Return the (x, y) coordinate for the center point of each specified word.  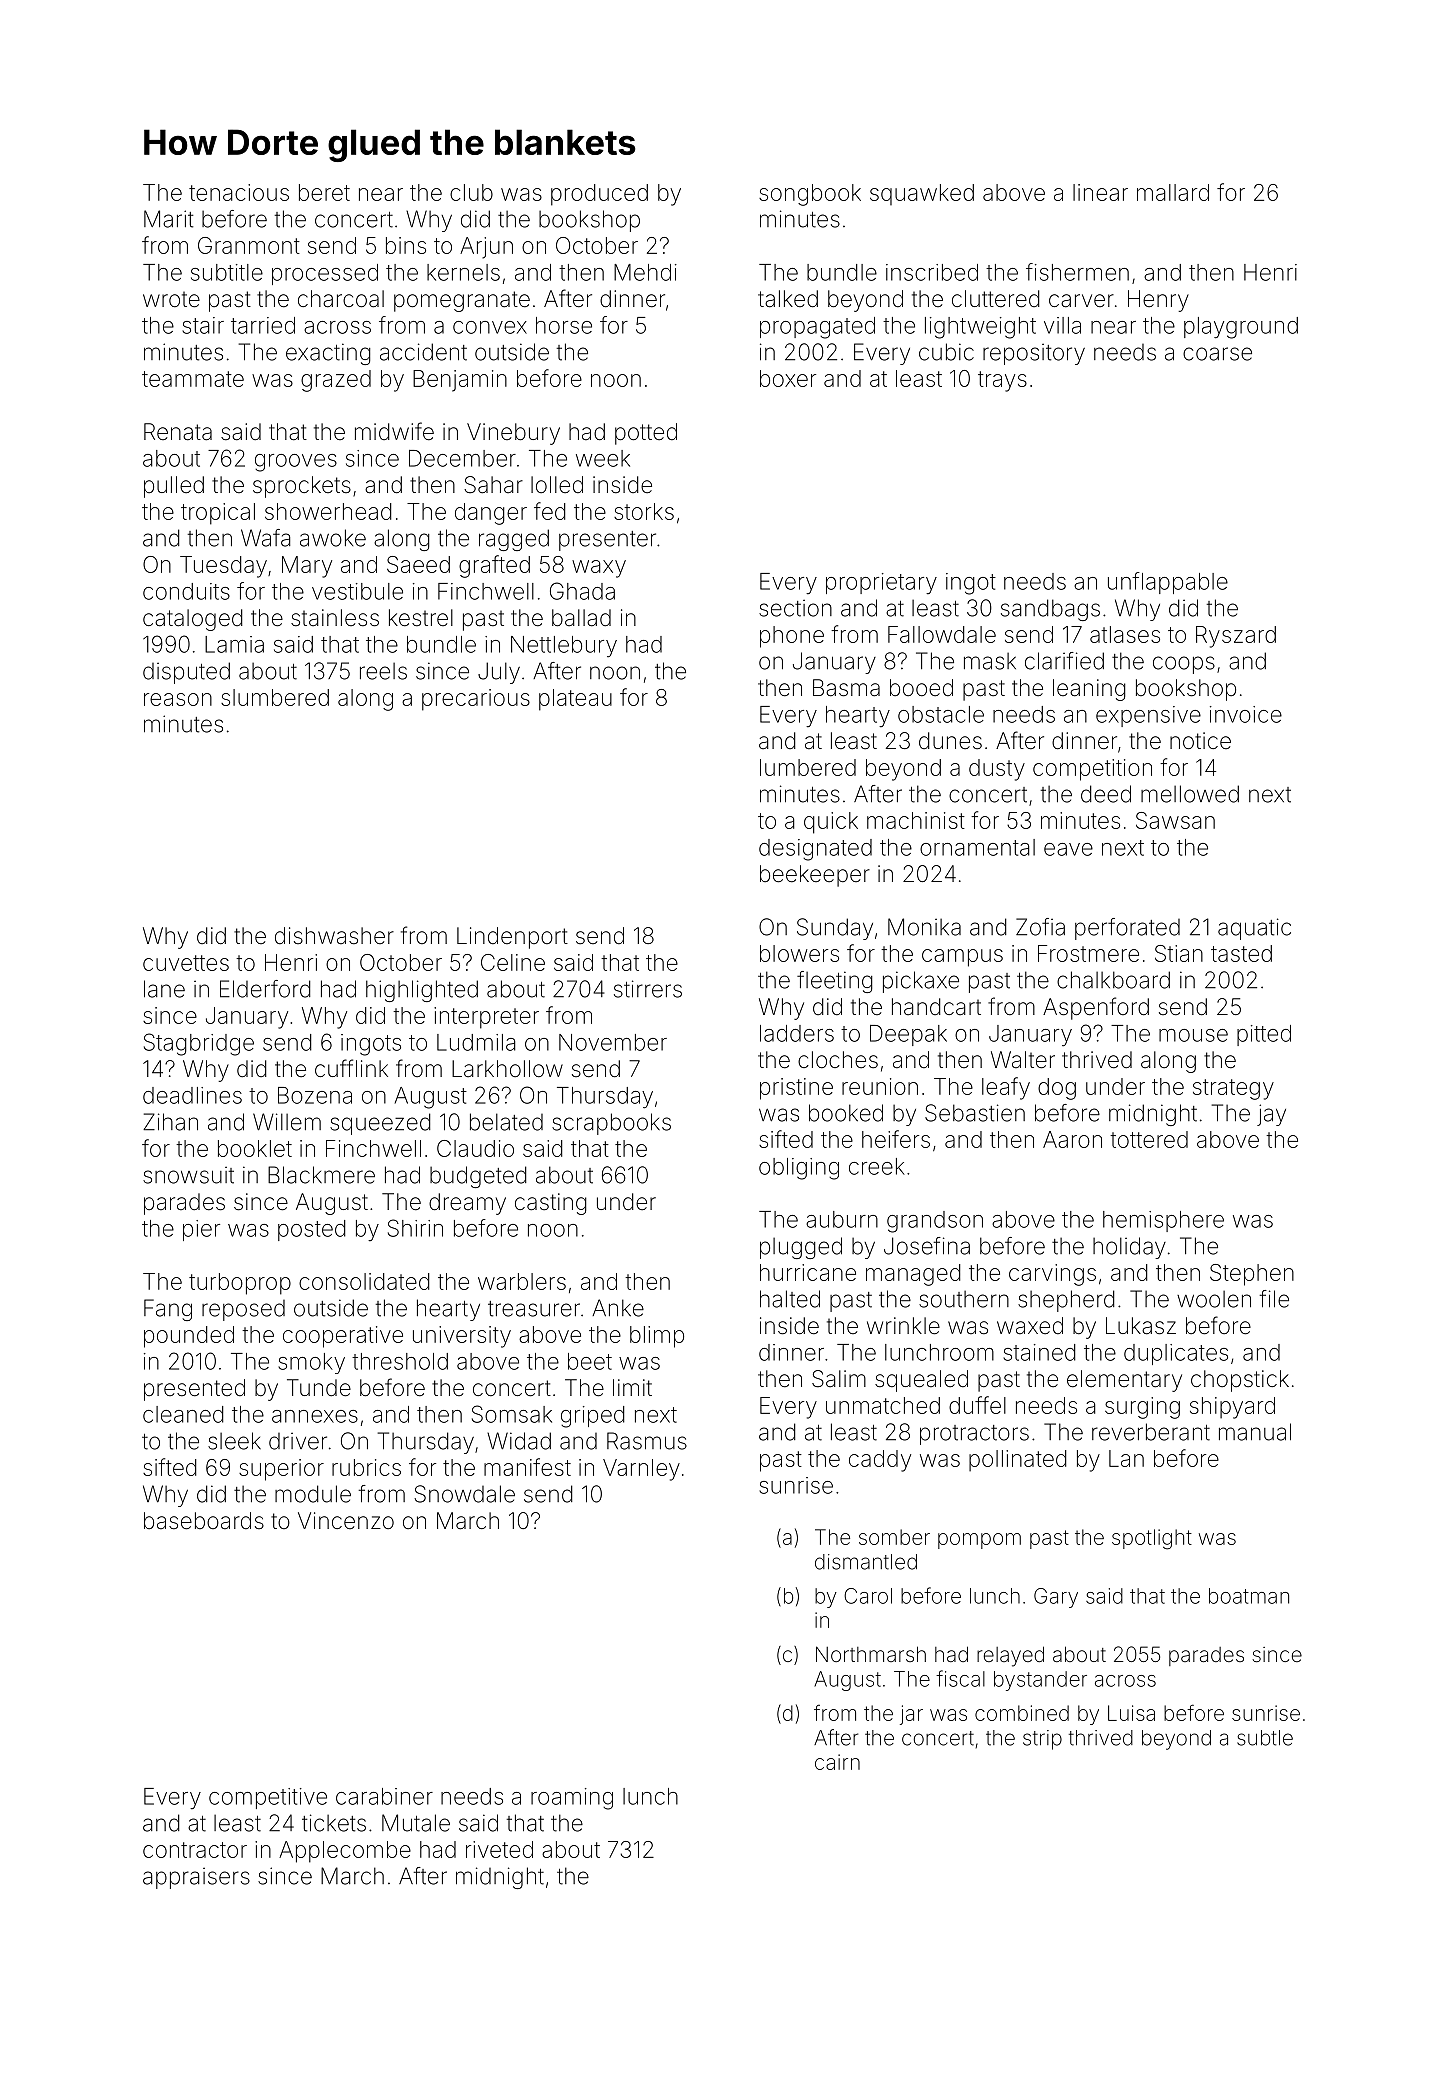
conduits (186, 591)
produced (599, 195)
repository (1034, 354)
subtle (1265, 1738)
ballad (581, 618)
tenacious (239, 192)
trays (1002, 381)
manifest (527, 1467)
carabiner (384, 1796)
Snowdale (464, 1494)
